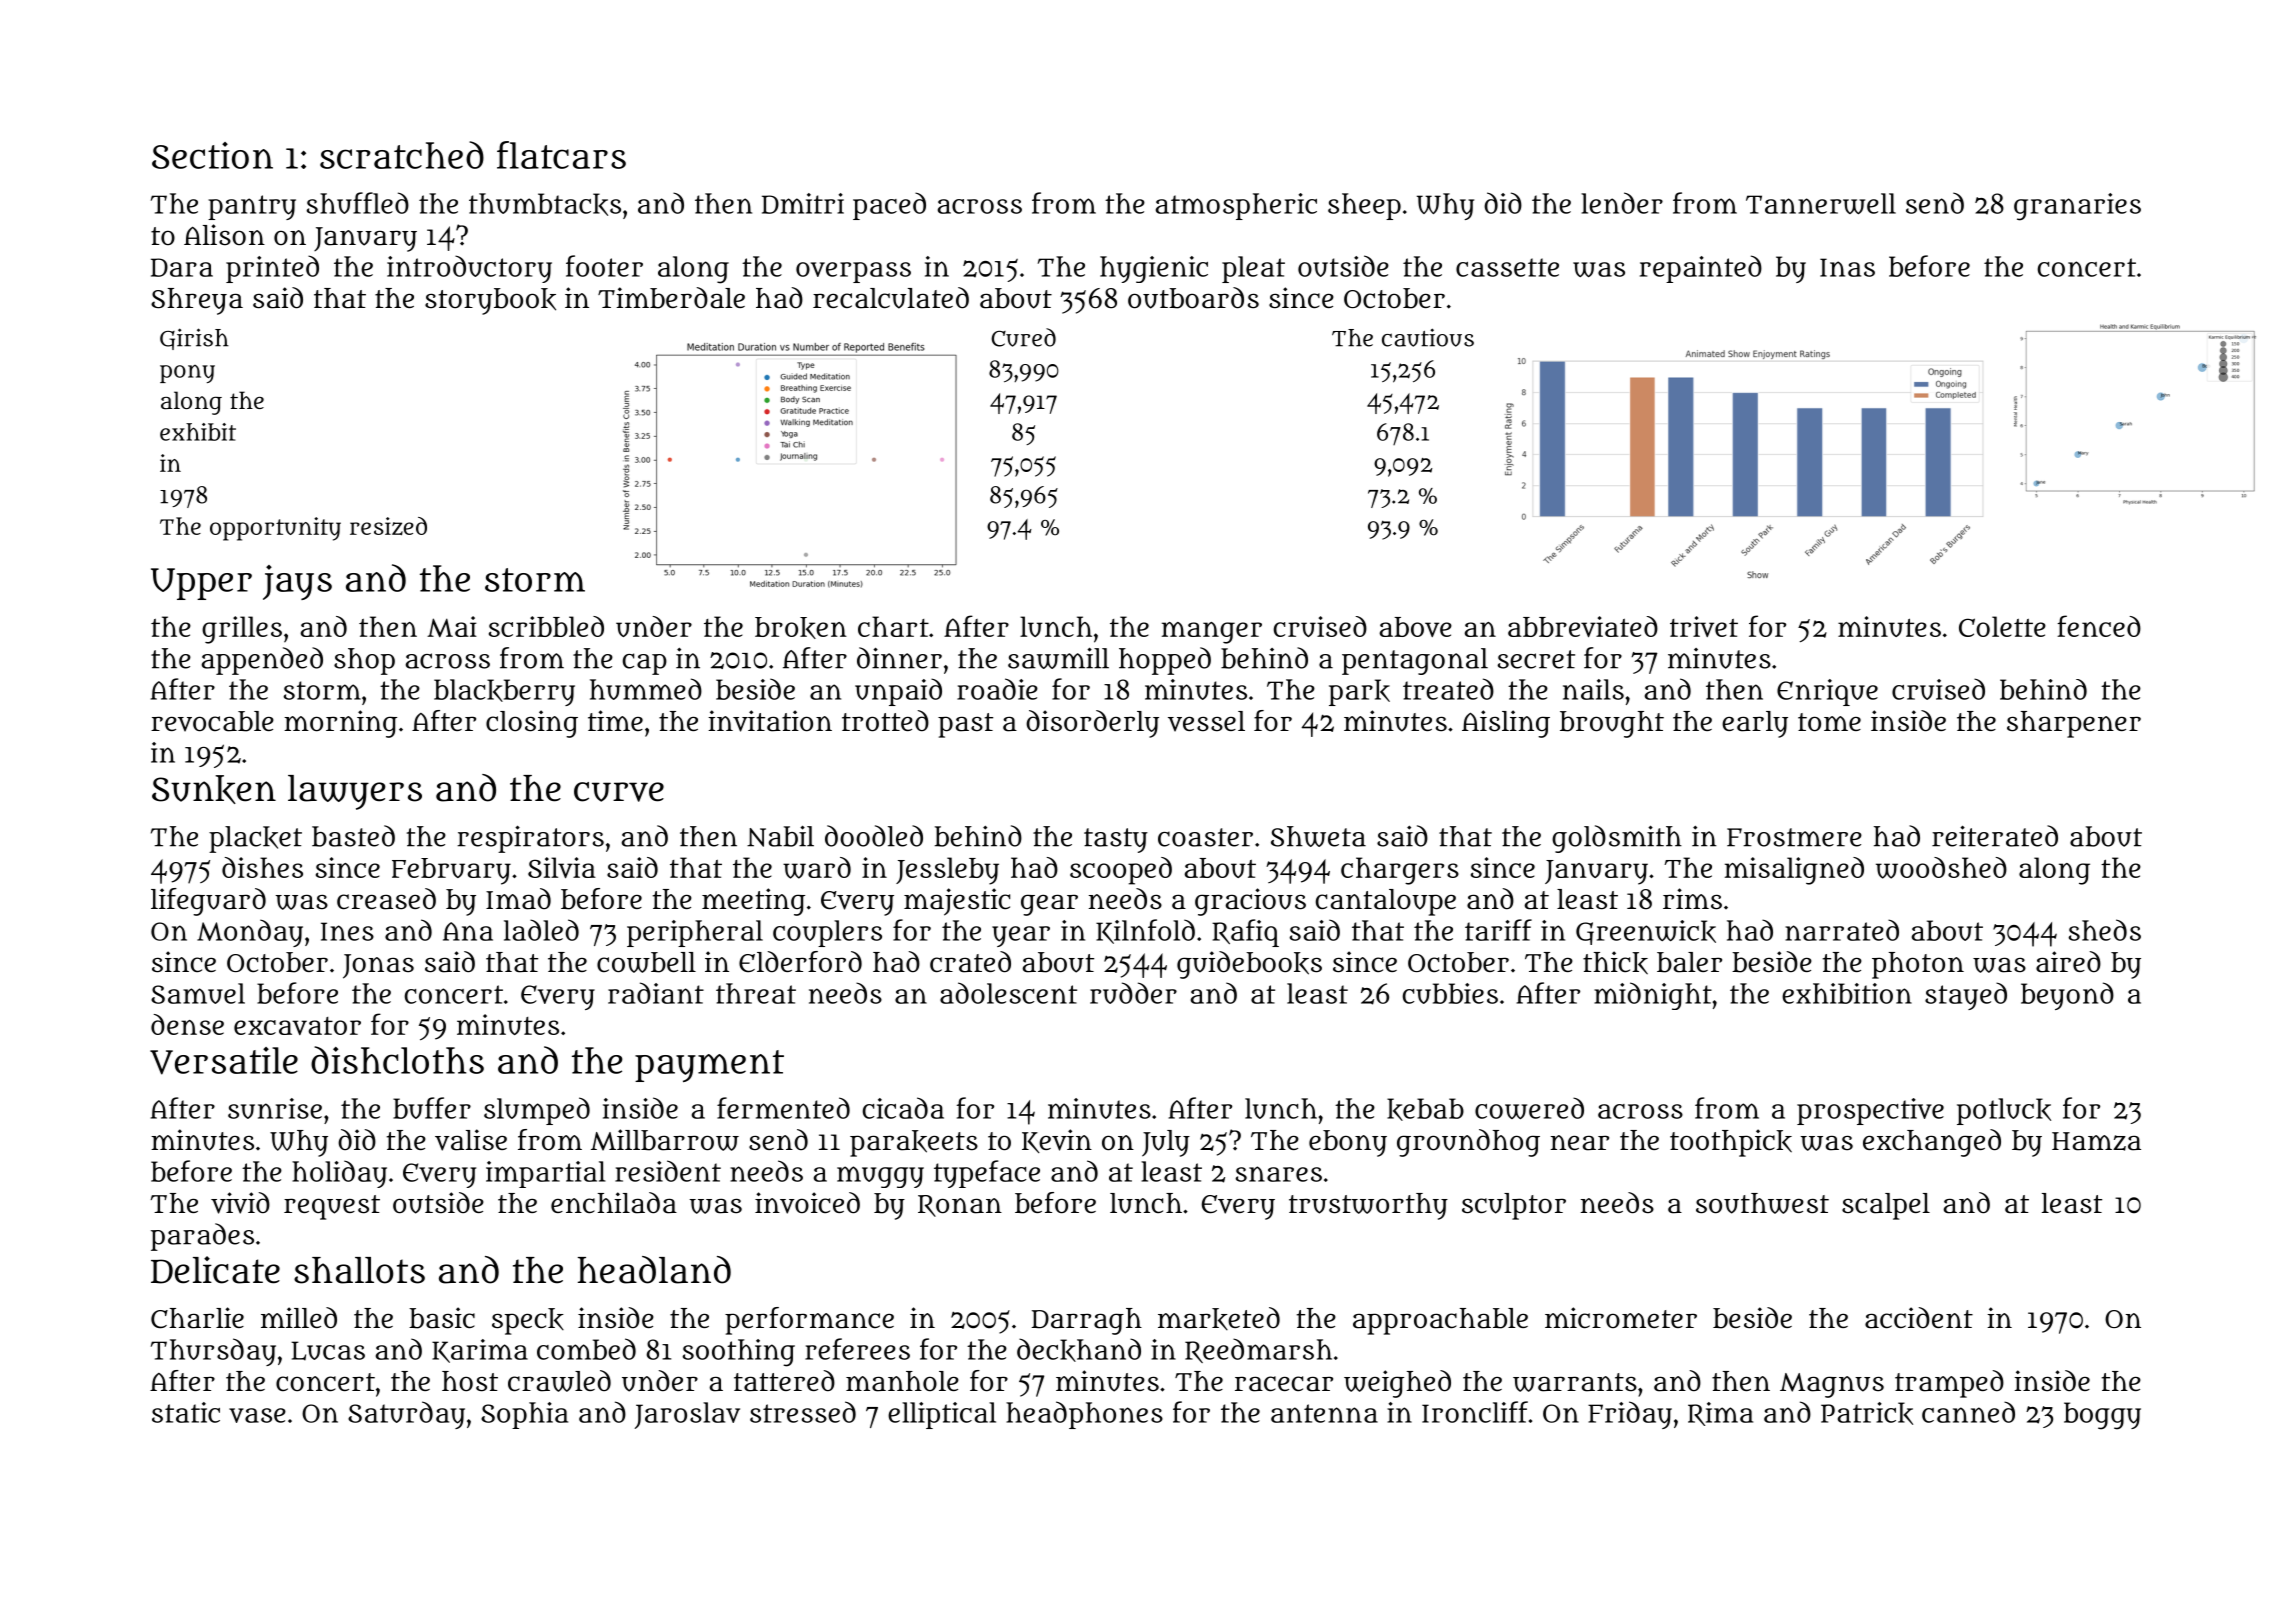  What do you see at coordinates (903, 1108) in the page?
I see `cicada` at bounding box center [903, 1108].
